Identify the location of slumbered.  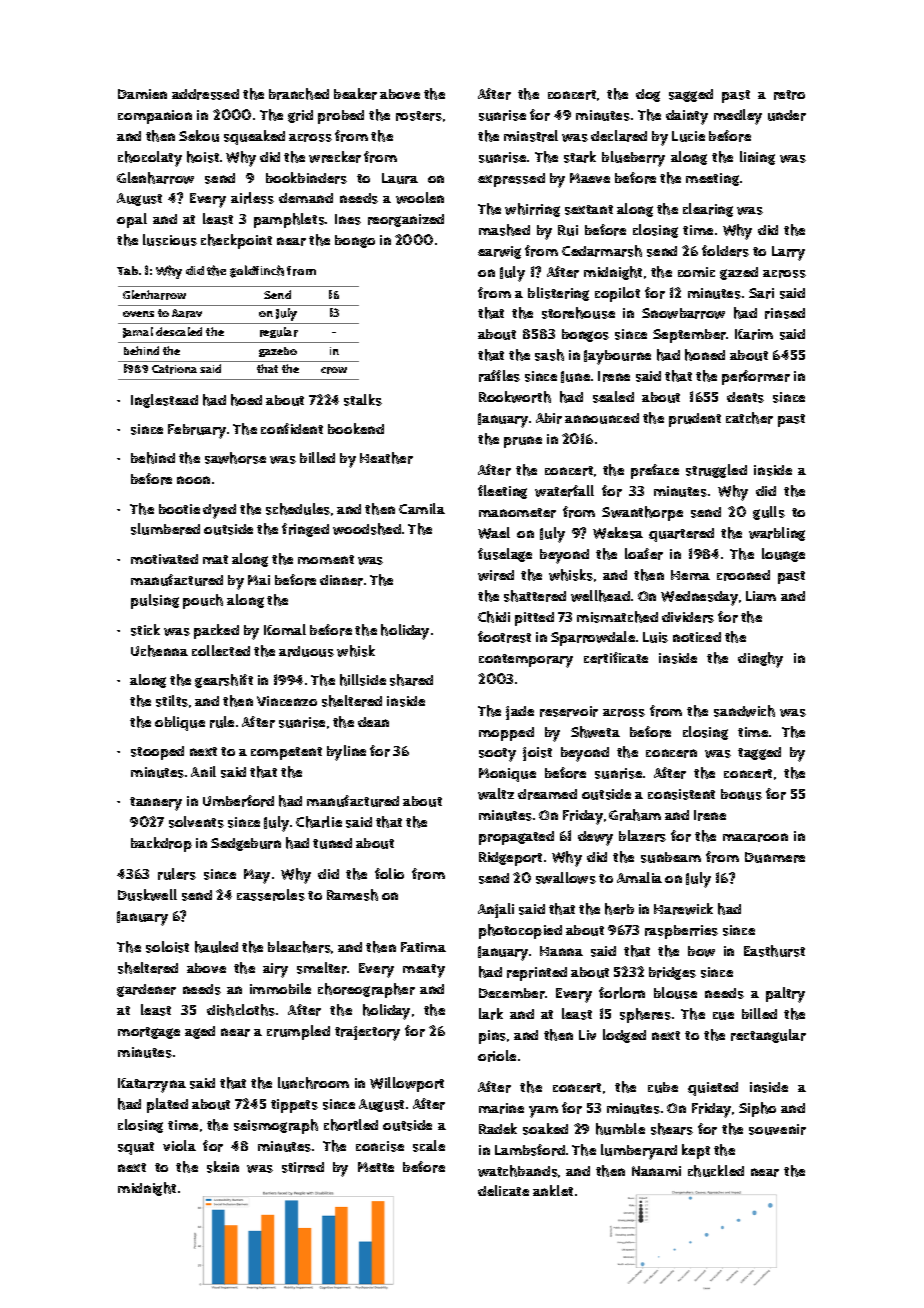
(165, 529).
